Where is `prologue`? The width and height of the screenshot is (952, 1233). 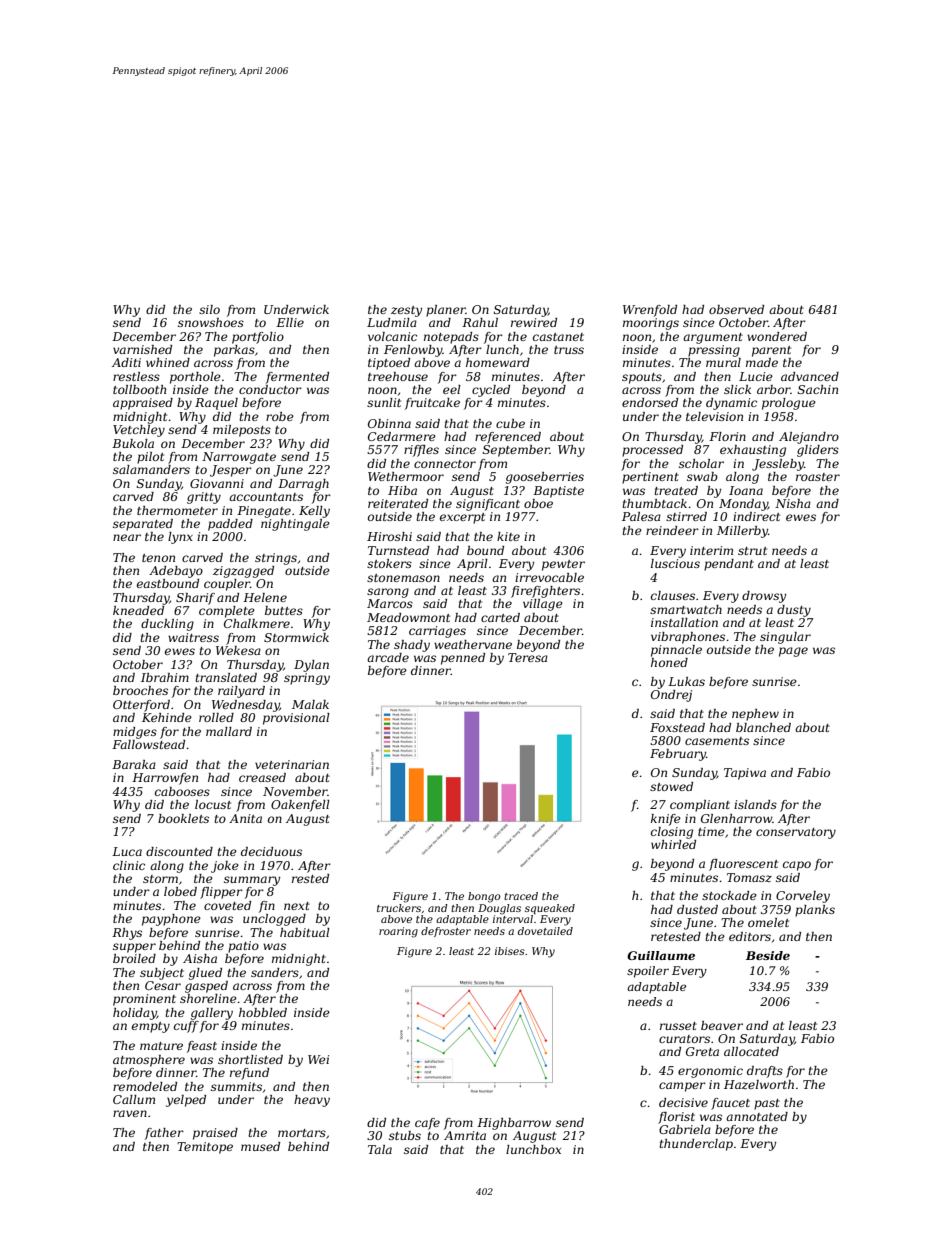
prologue is located at coordinates (789, 404).
